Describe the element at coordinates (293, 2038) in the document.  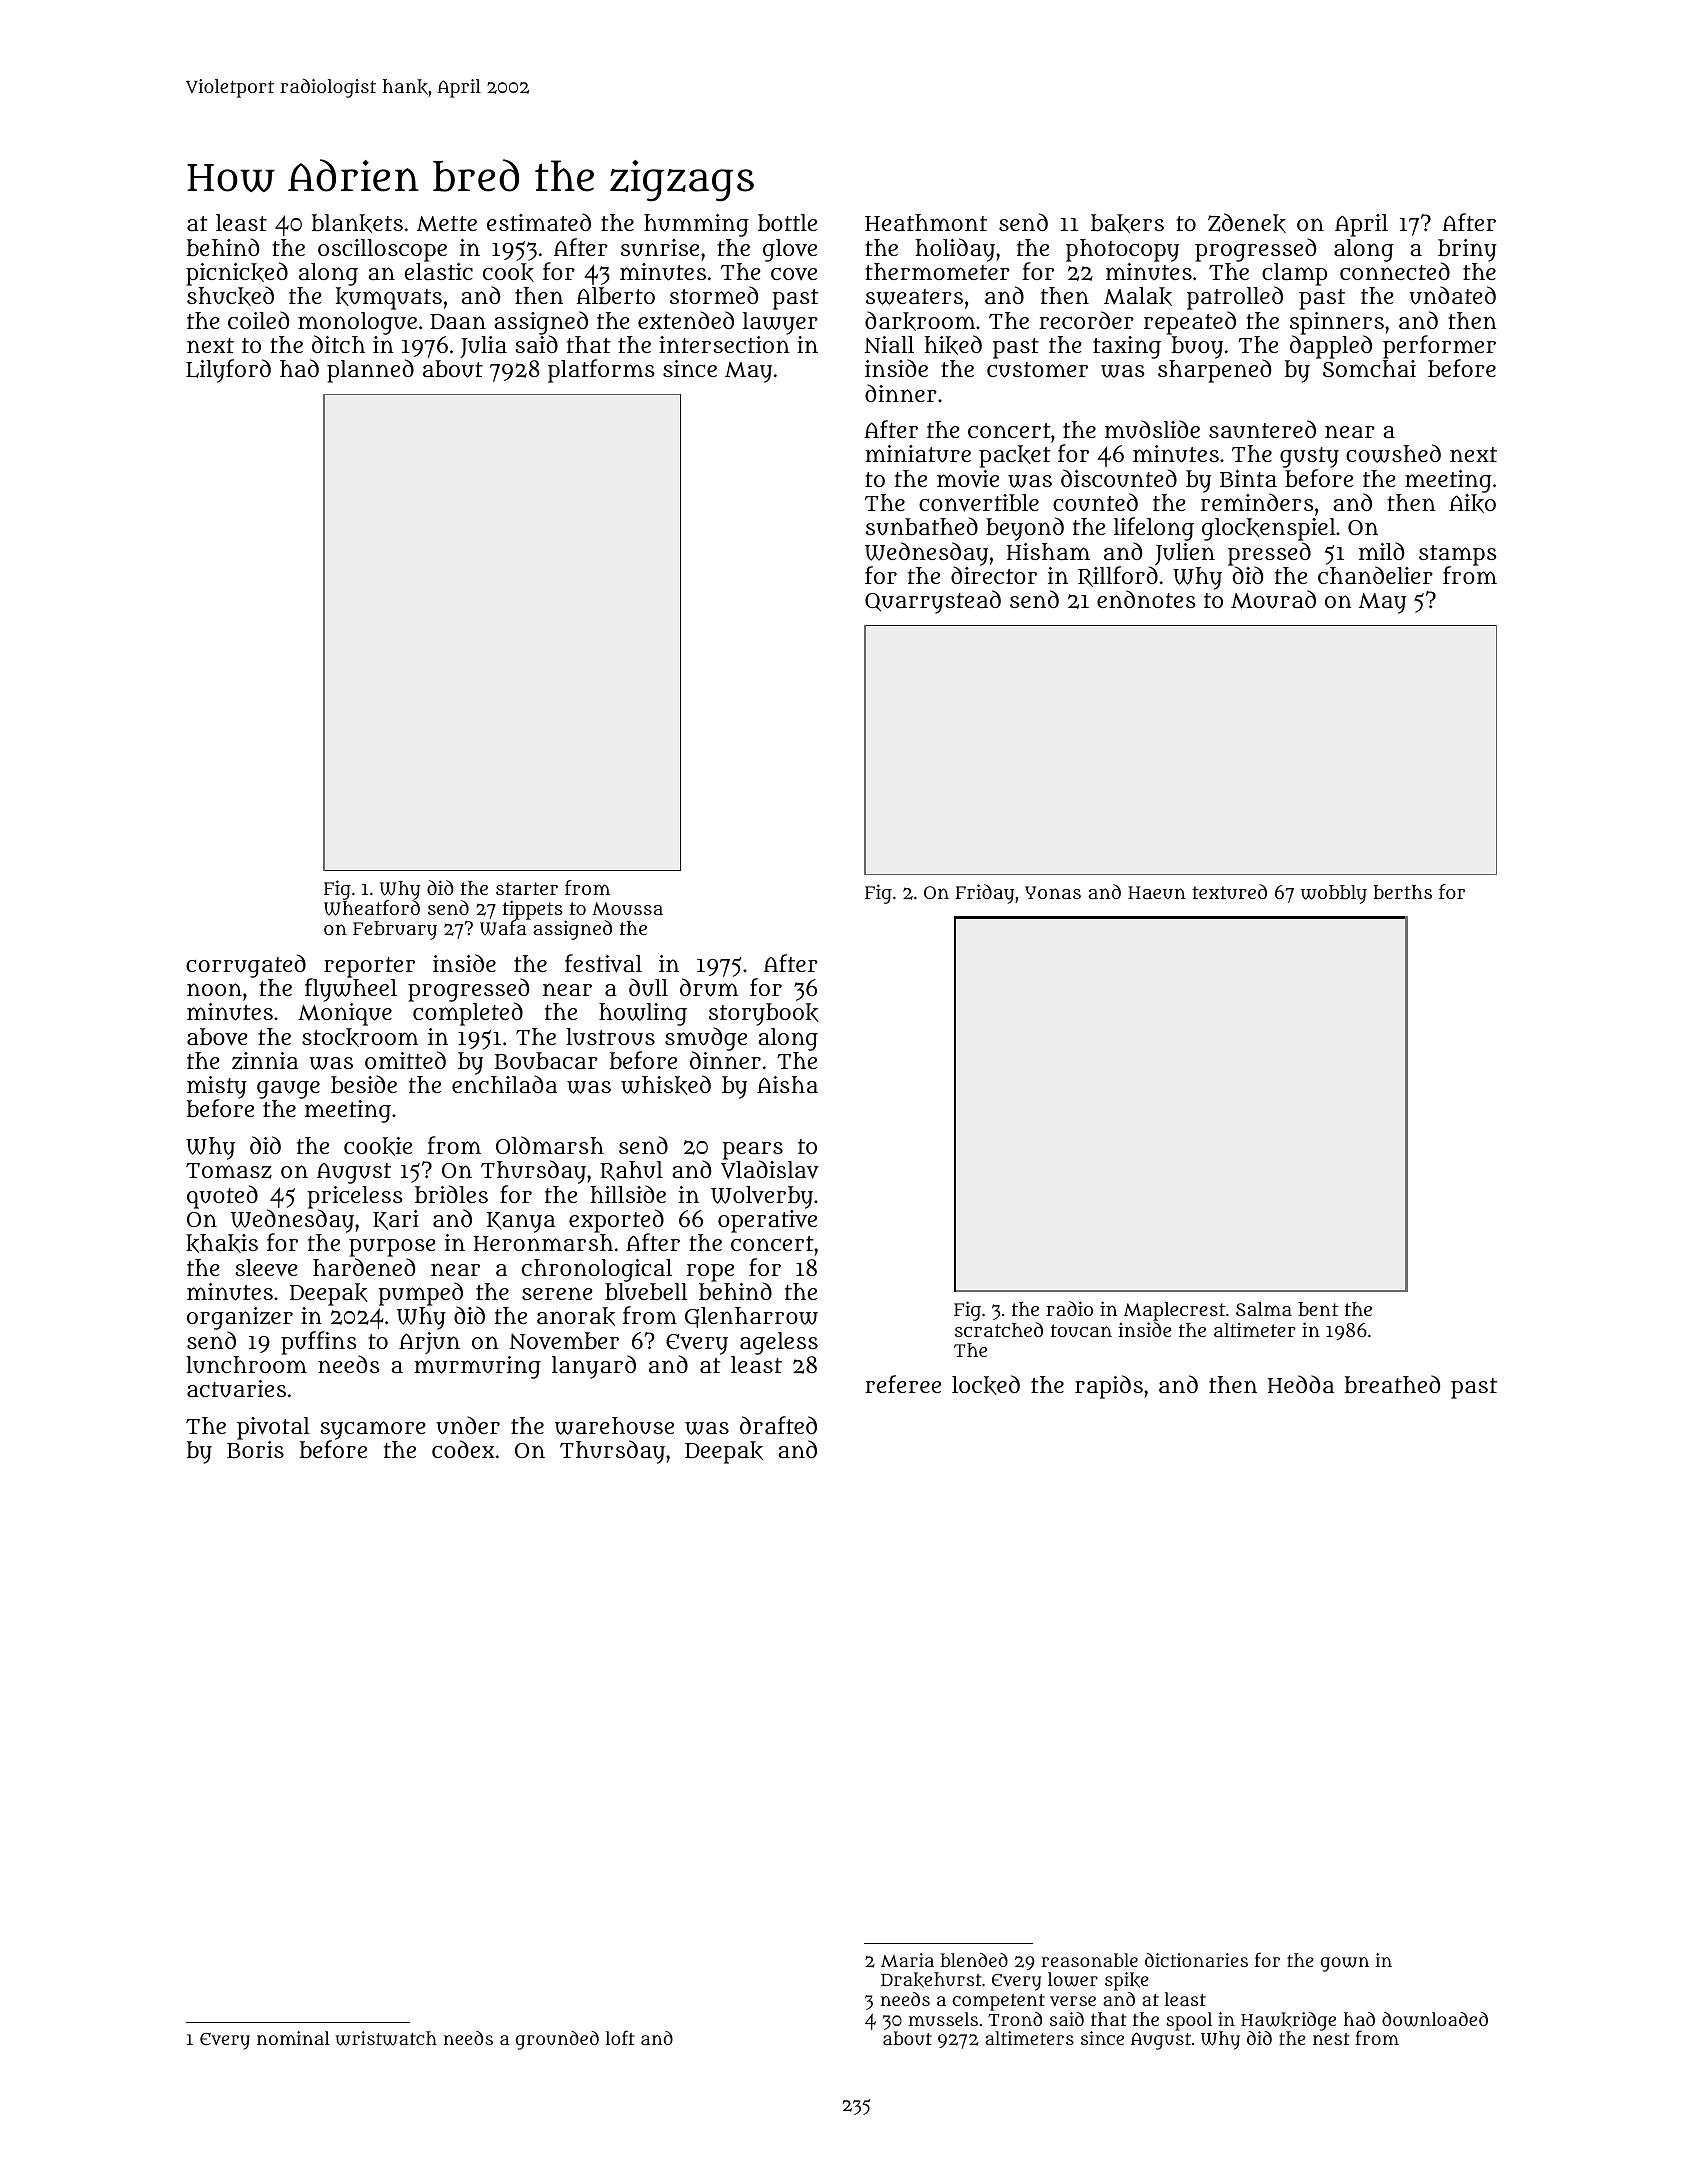
I see `nominal` at that location.
